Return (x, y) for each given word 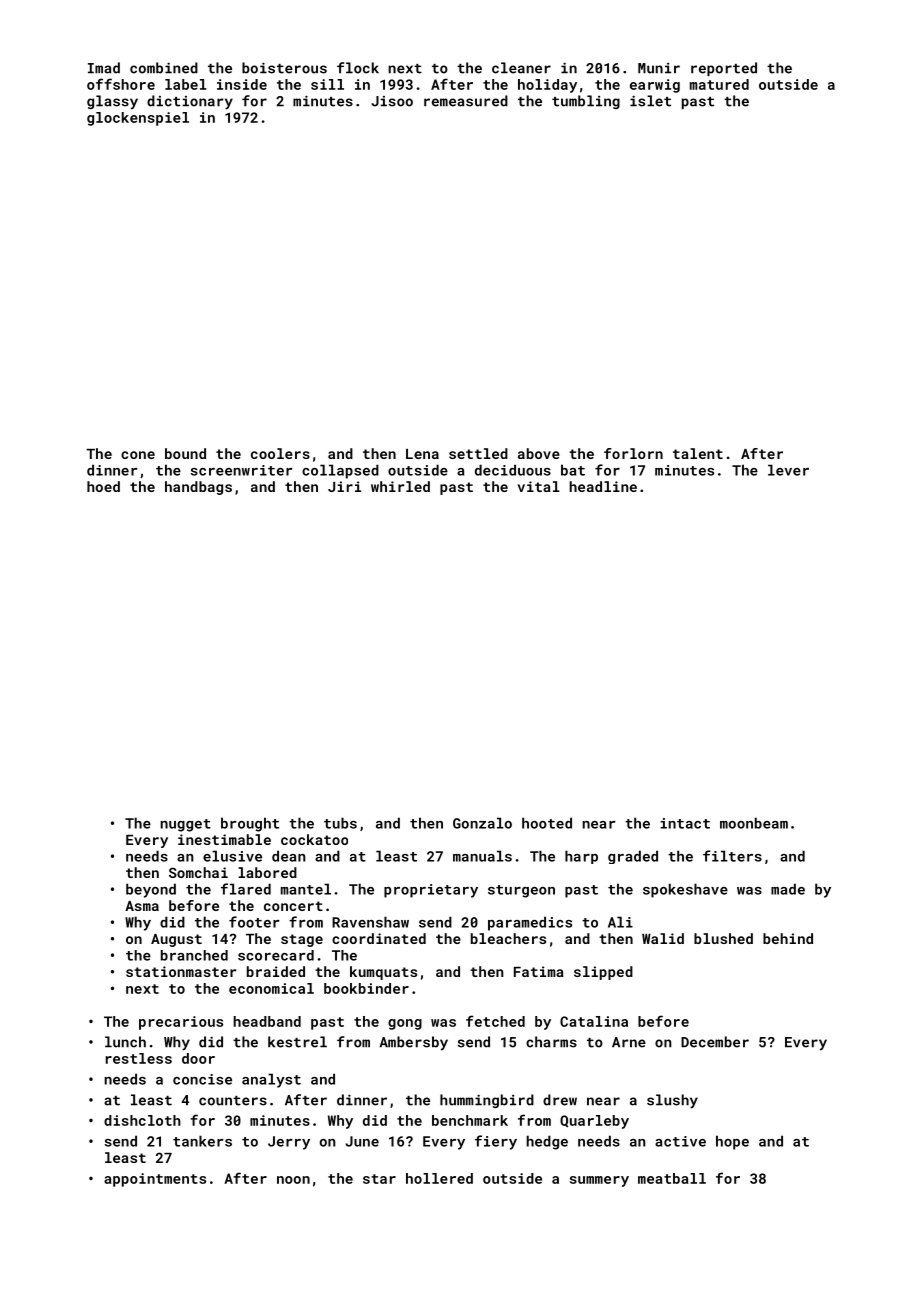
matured (719, 84)
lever (788, 470)
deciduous (513, 470)
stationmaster (181, 971)
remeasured (466, 101)
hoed (103, 486)
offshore (121, 84)
